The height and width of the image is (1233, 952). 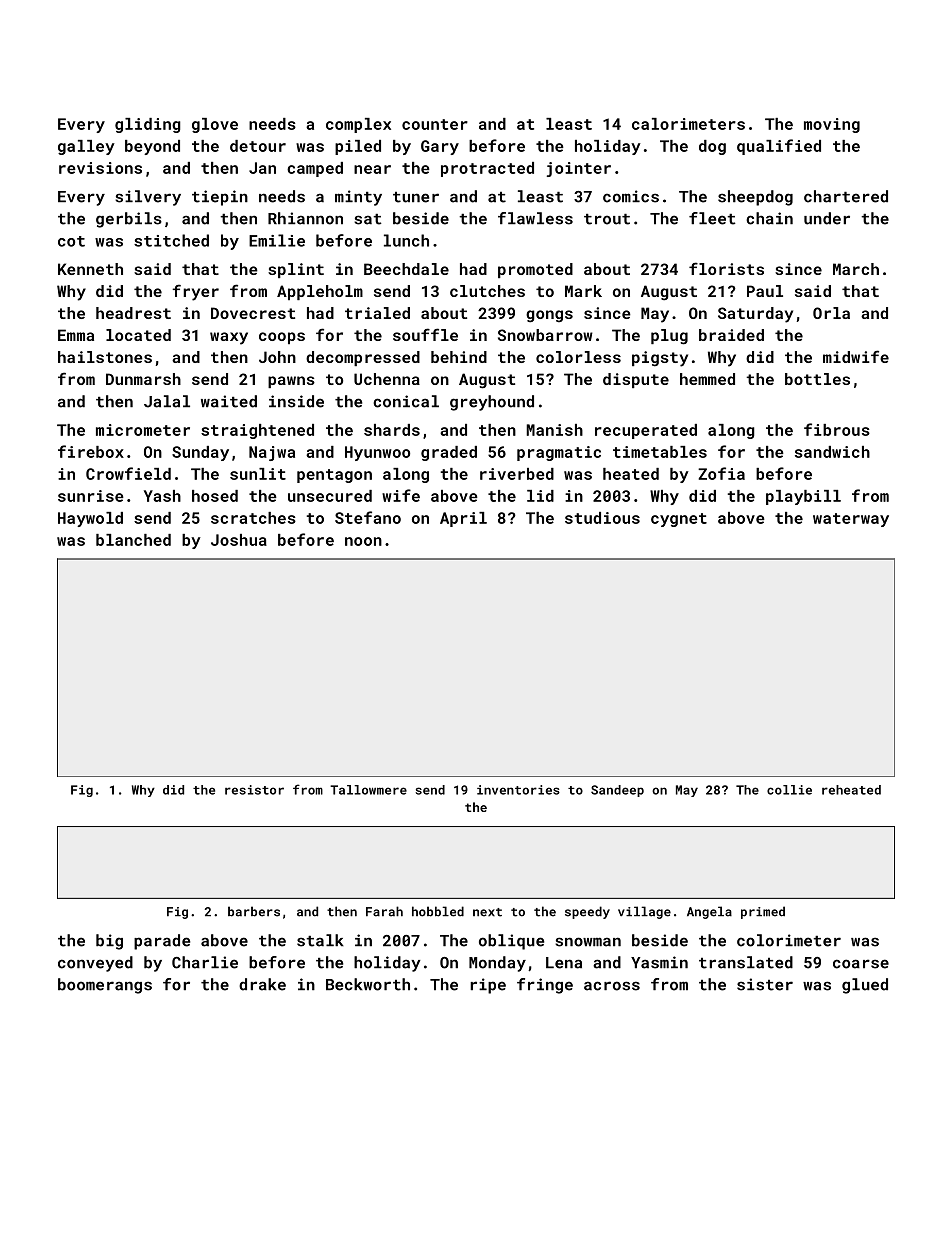 What do you see at coordinates (535, 218) in the image?
I see `flawless` at bounding box center [535, 218].
